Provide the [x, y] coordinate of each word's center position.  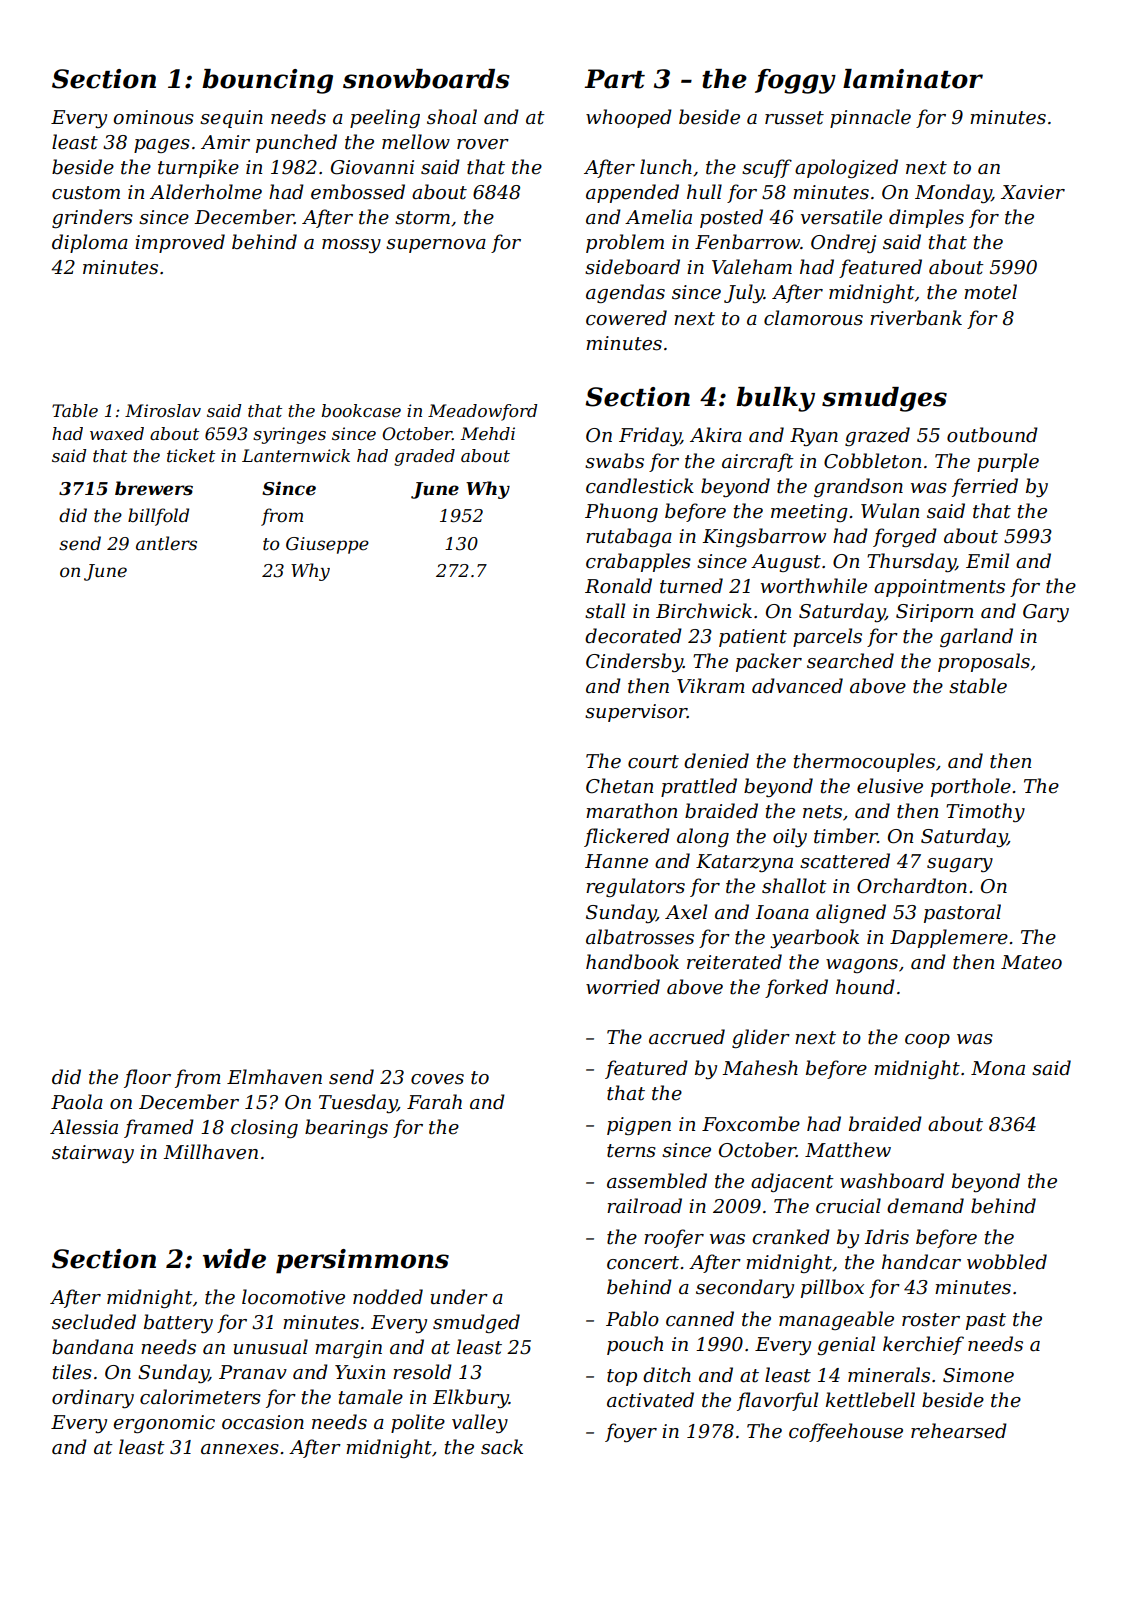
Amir [225, 142]
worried [623, 987]
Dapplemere [949, 938]
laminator [913, 79]
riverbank [916, 318]
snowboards [426, 79]
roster [931, 1320]
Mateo [1031, 962]
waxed [117, 433]
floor [147, 1078]
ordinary [93, 1398]
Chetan [619, 786]
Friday [650, 436]
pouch [635, 1345]
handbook [632, 962]
